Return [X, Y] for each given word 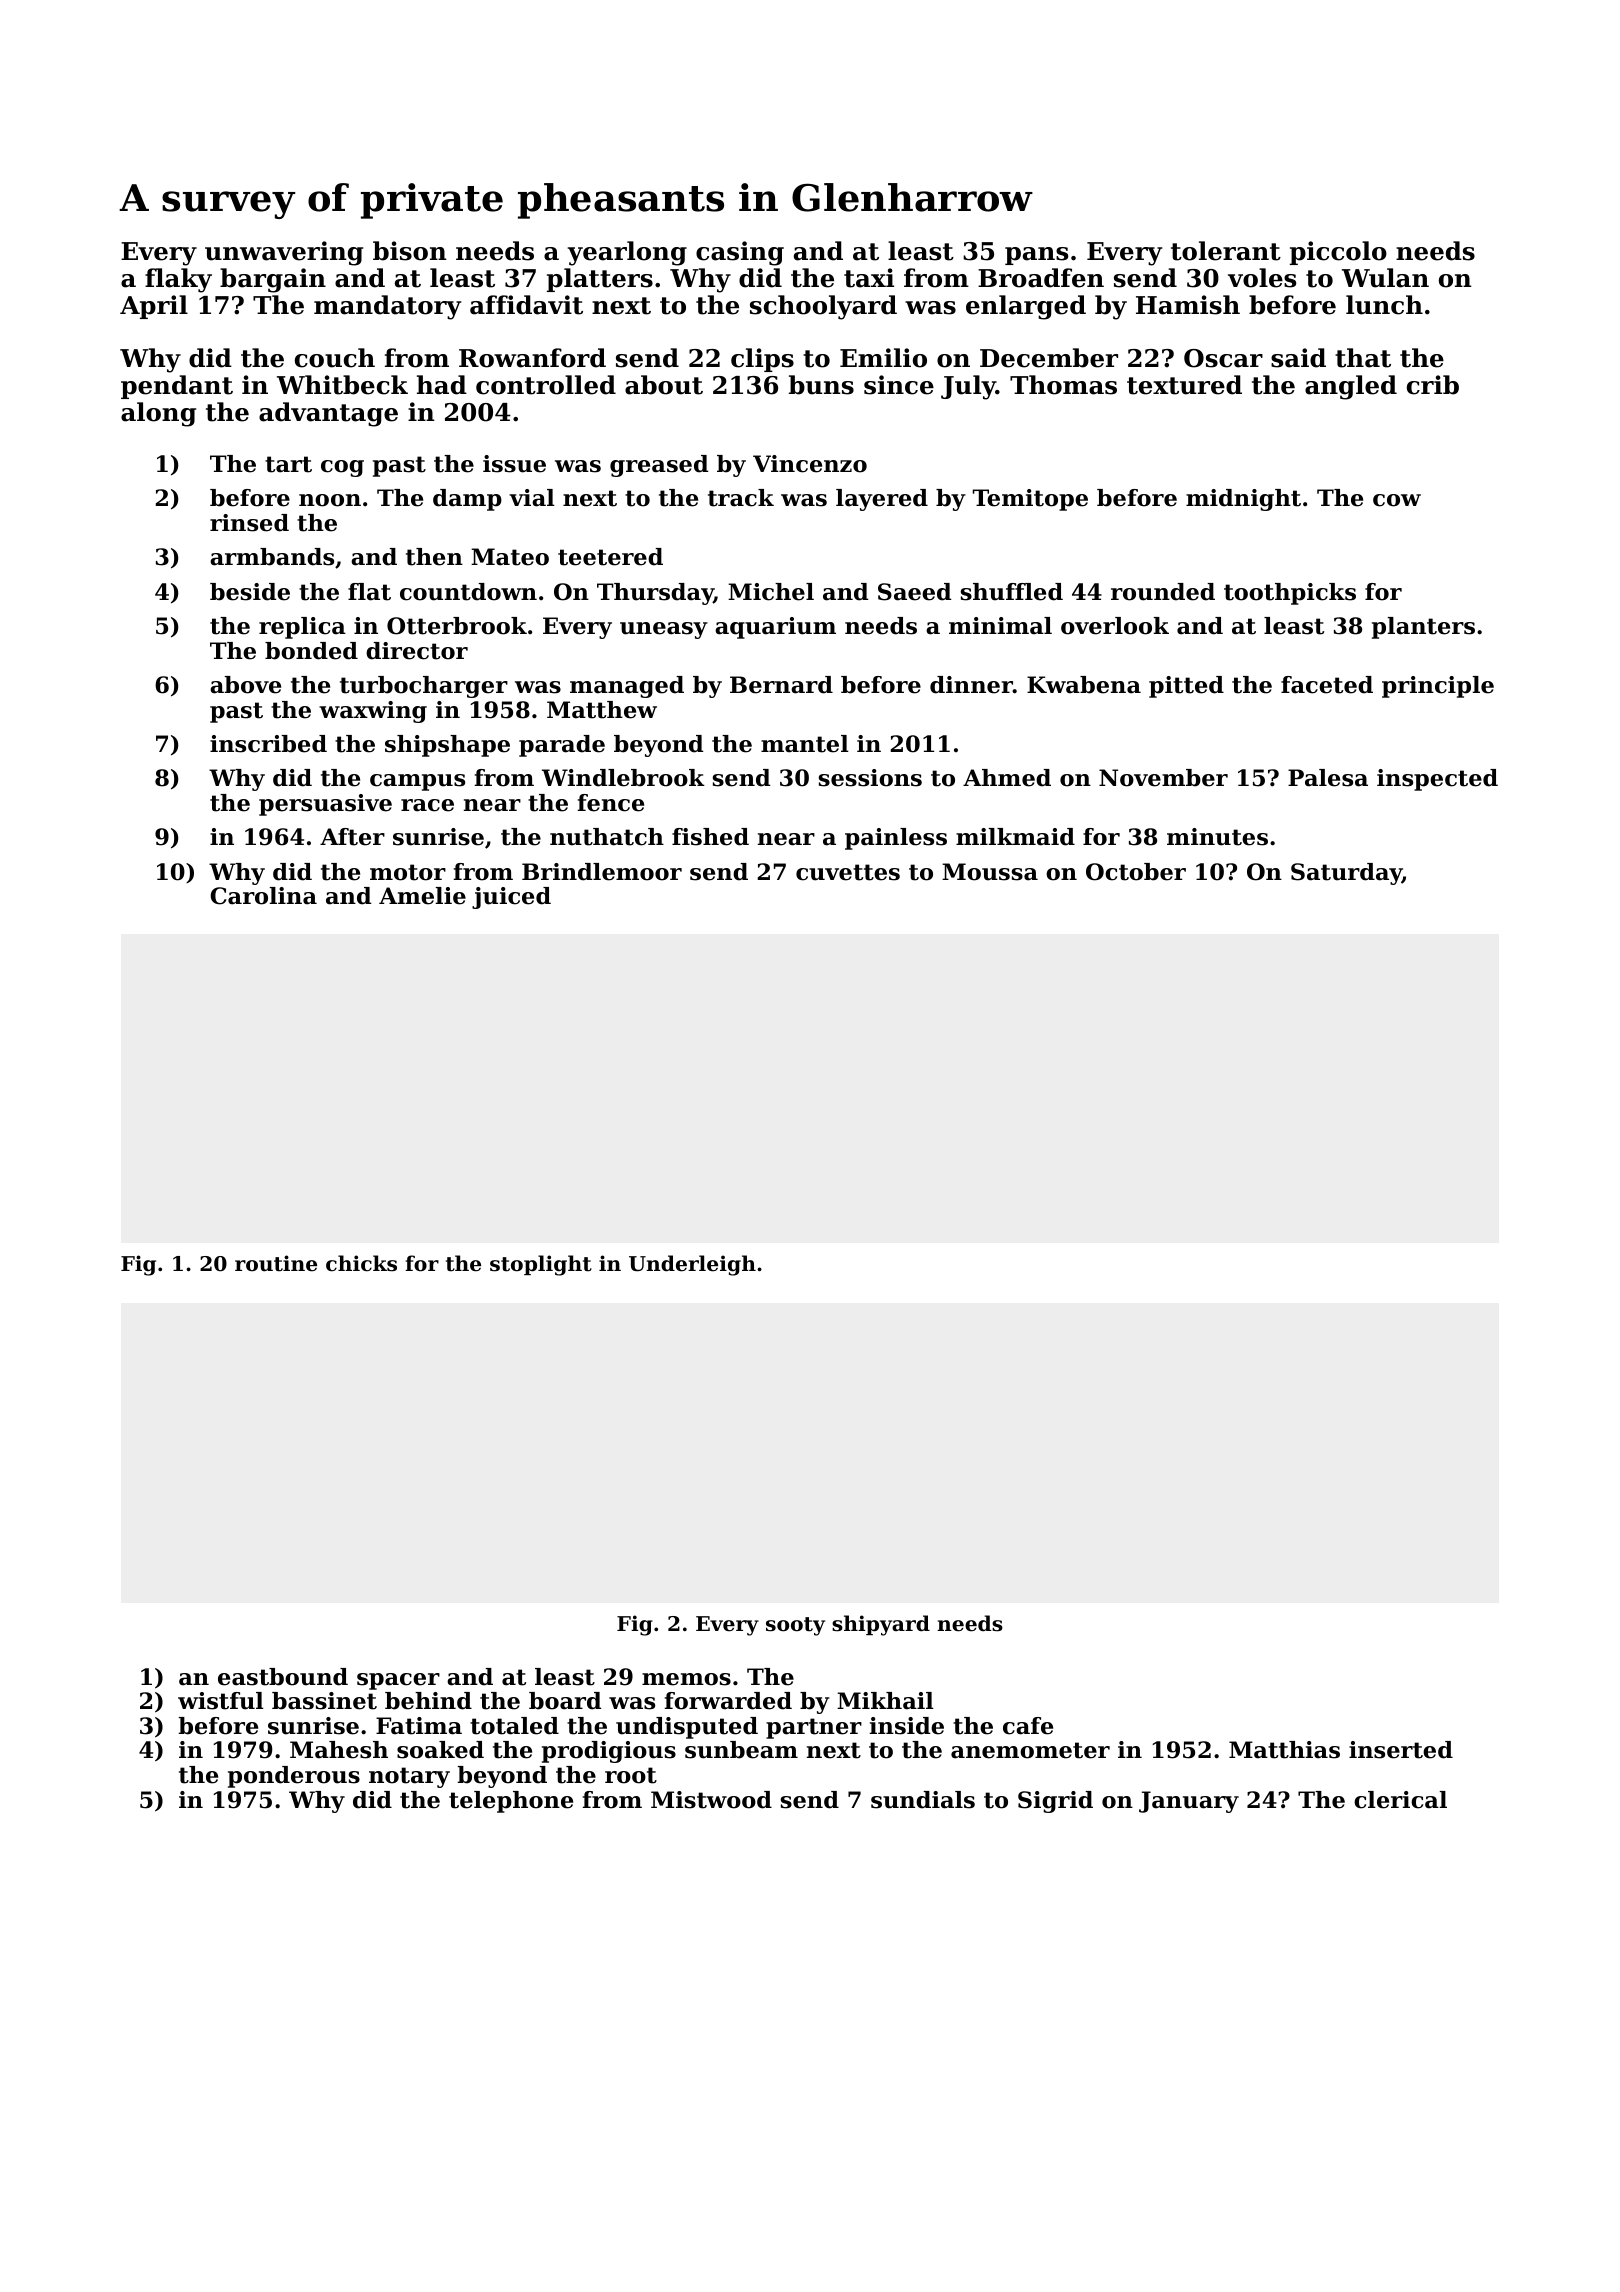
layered [882, 500]
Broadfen [1041, 278]
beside [250, 592]
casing [740, 253]
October [1136, 872]
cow [1397, 500]
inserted [1401, 1750]
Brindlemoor [602, 872]
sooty [795, 1626]
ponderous [294, 1777]
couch [335, 358]
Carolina [263, 896]
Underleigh [692, 1265]
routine [276, 1263]
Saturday [1346, 874]
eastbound [283, 1677]
